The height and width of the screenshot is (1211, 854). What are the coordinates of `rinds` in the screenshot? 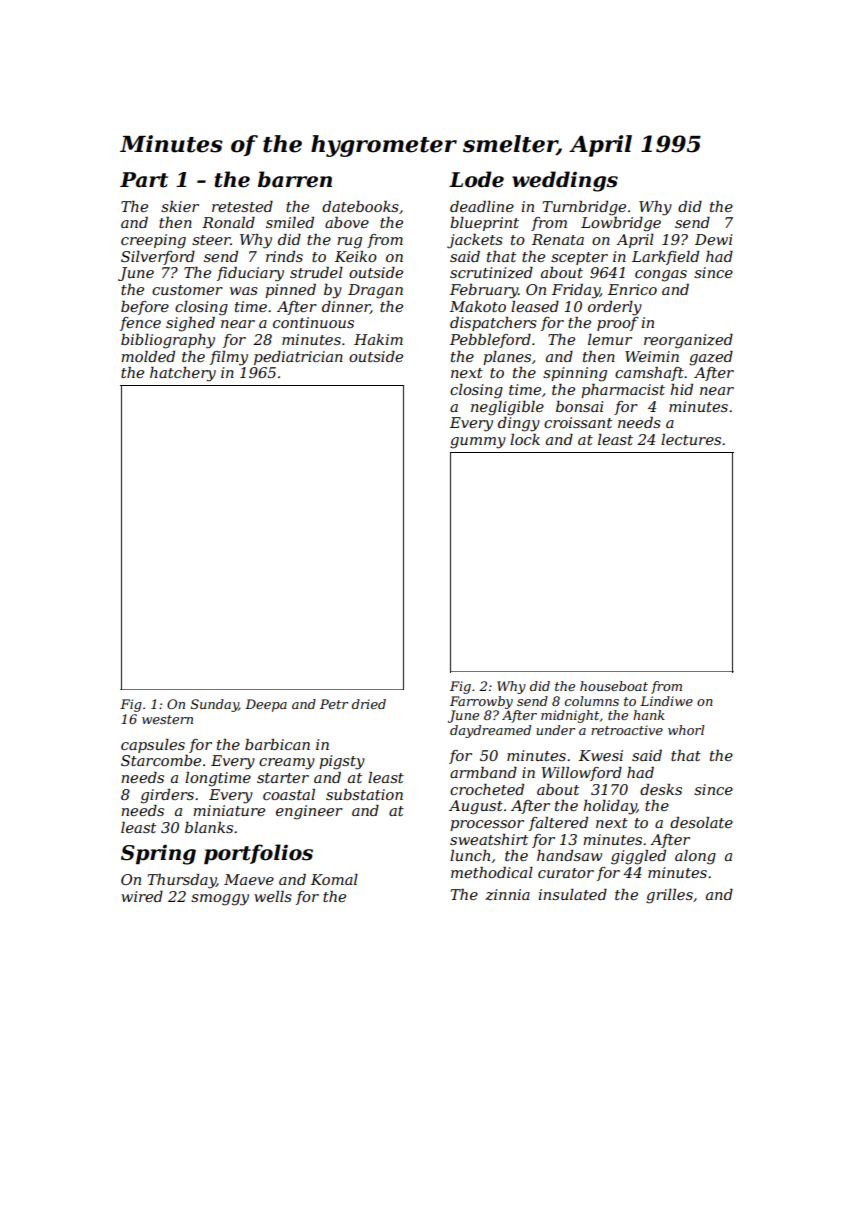 It's located at (284, 256).
